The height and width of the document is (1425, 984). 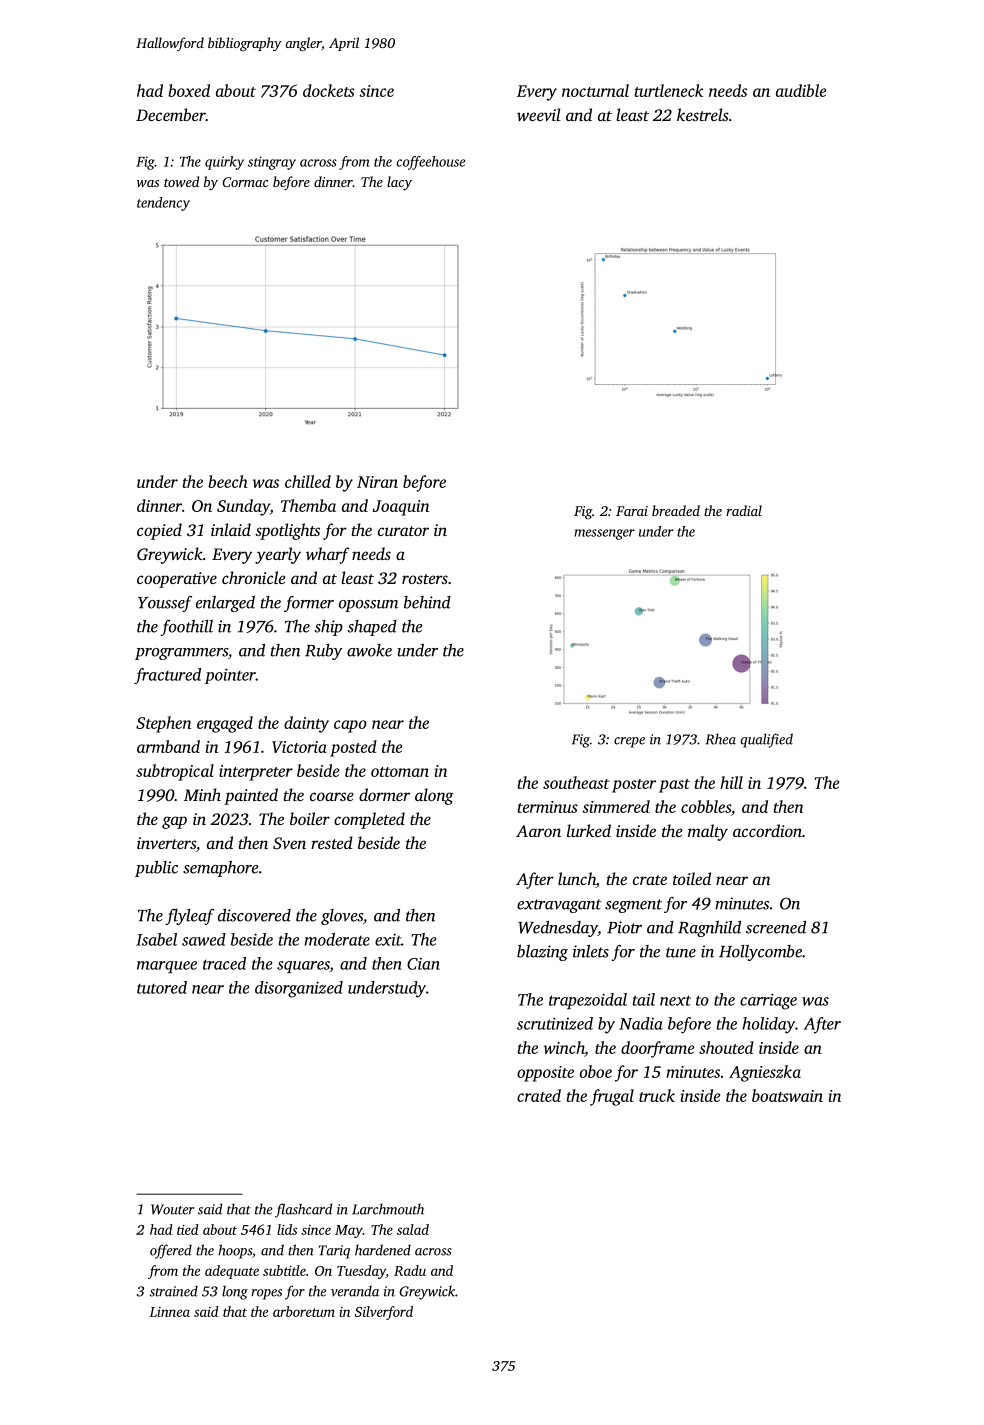 I want to click on Cormac, so click(x=245, y=182).
